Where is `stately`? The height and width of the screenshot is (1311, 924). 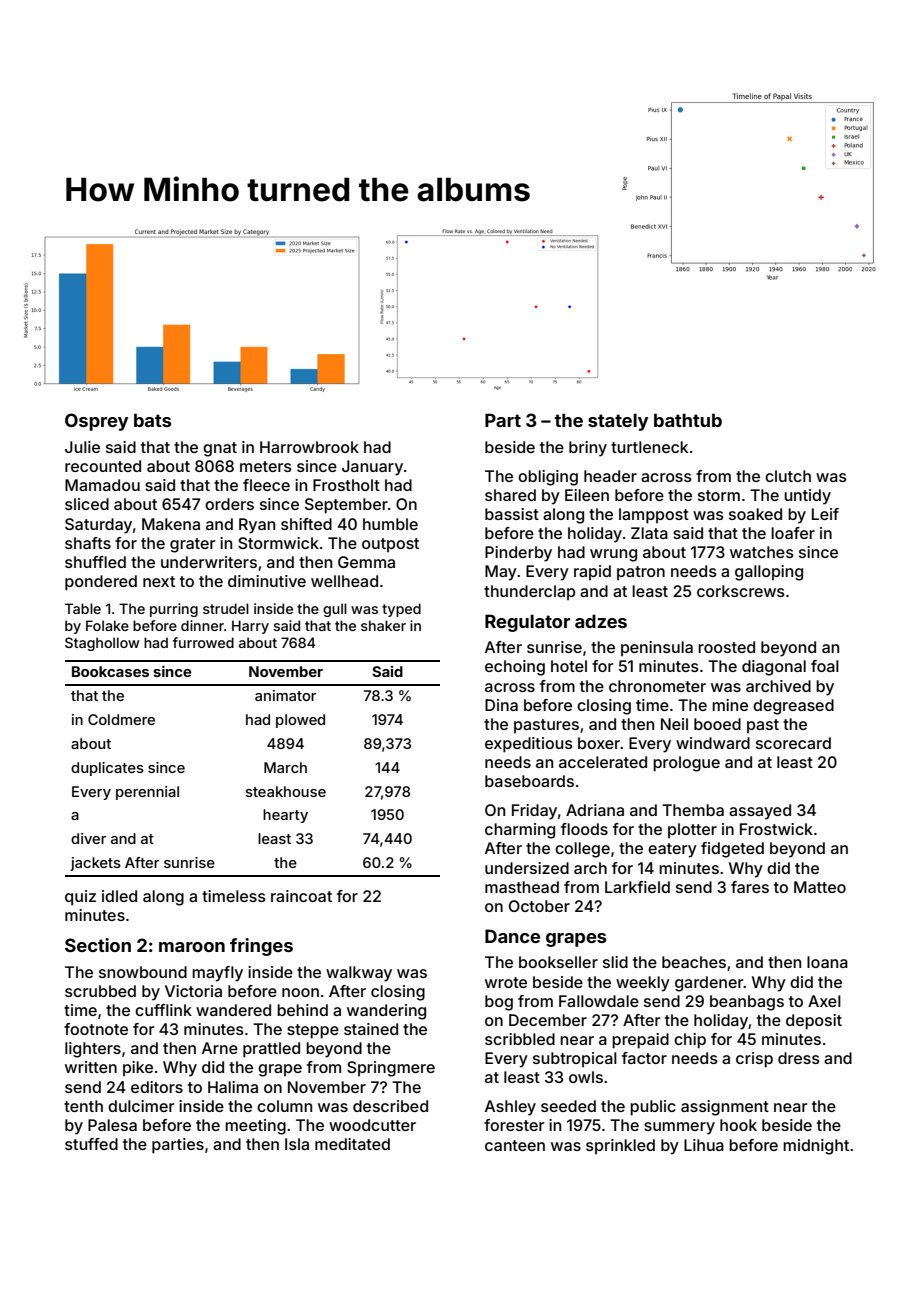 stately is located at coordinates (618, 422).
